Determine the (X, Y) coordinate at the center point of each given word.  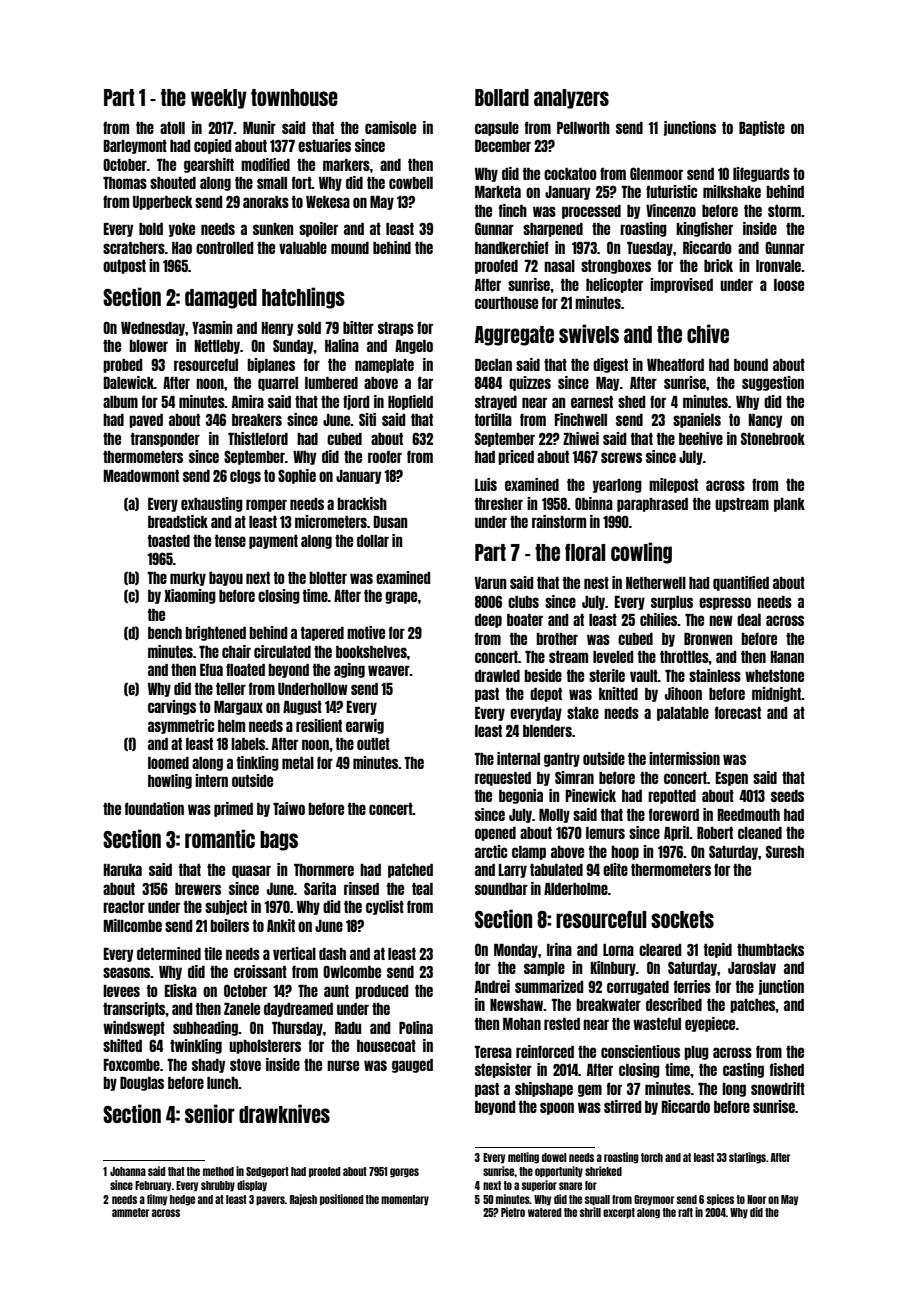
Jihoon (683, 693)
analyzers (571, 99)
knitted (618, 693)
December (503, 146)
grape (401, 597)
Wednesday (153, 329)
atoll (172, 128)
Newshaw (517, 1005)
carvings (172, 707)
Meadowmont (141, 476)
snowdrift (778, 1088)
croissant (260, 971)
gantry (562, 760)
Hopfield (410, 402)
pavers (270, 1201)
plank (789, 505)
